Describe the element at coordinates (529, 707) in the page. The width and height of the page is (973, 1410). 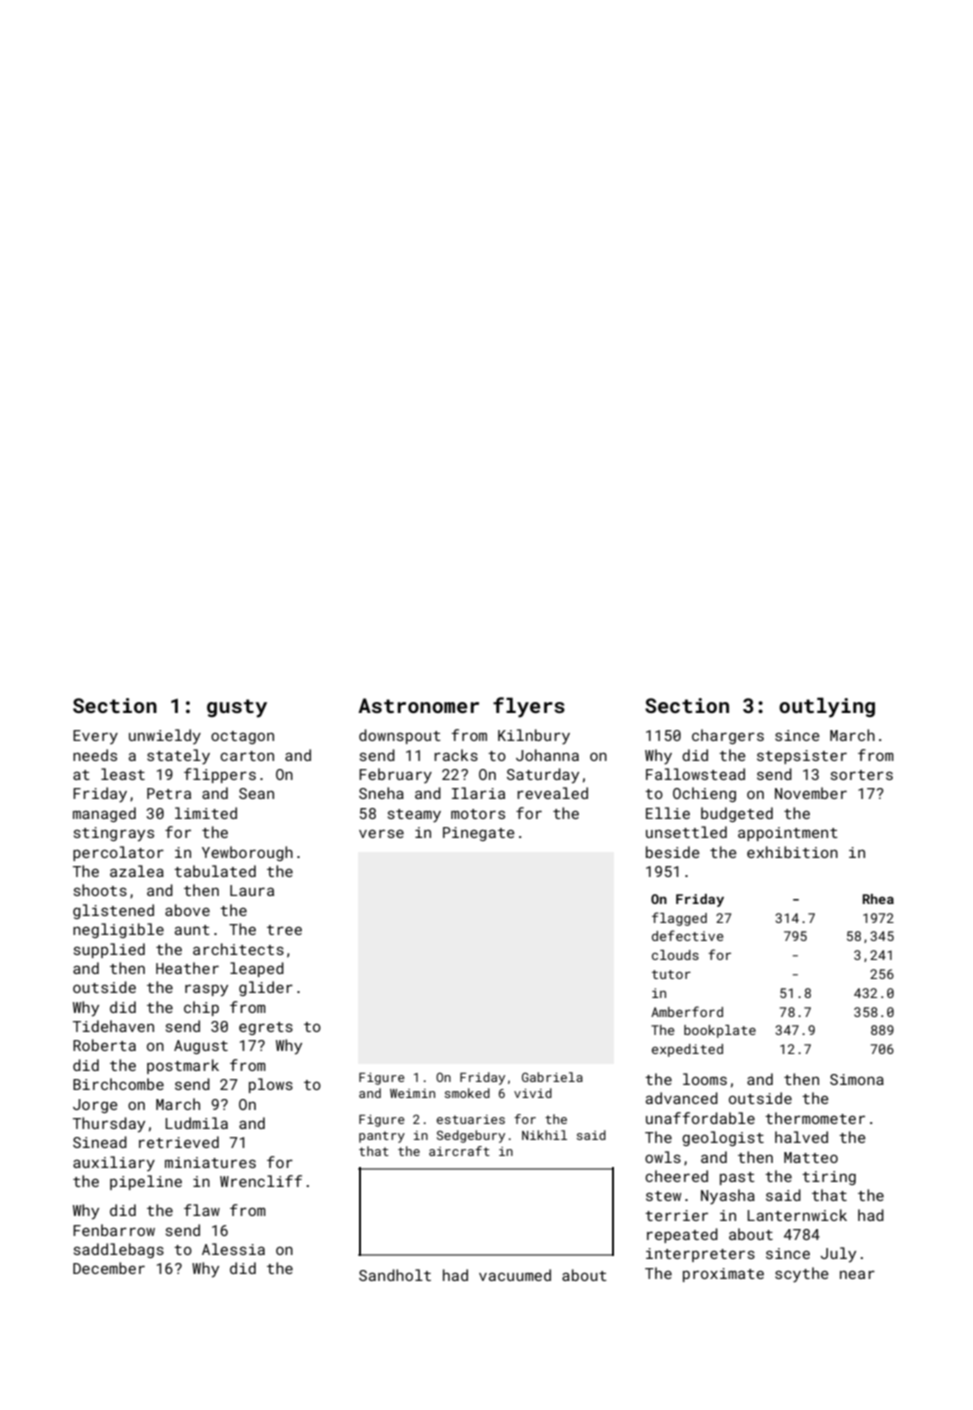
I see `flyers` at that location.
